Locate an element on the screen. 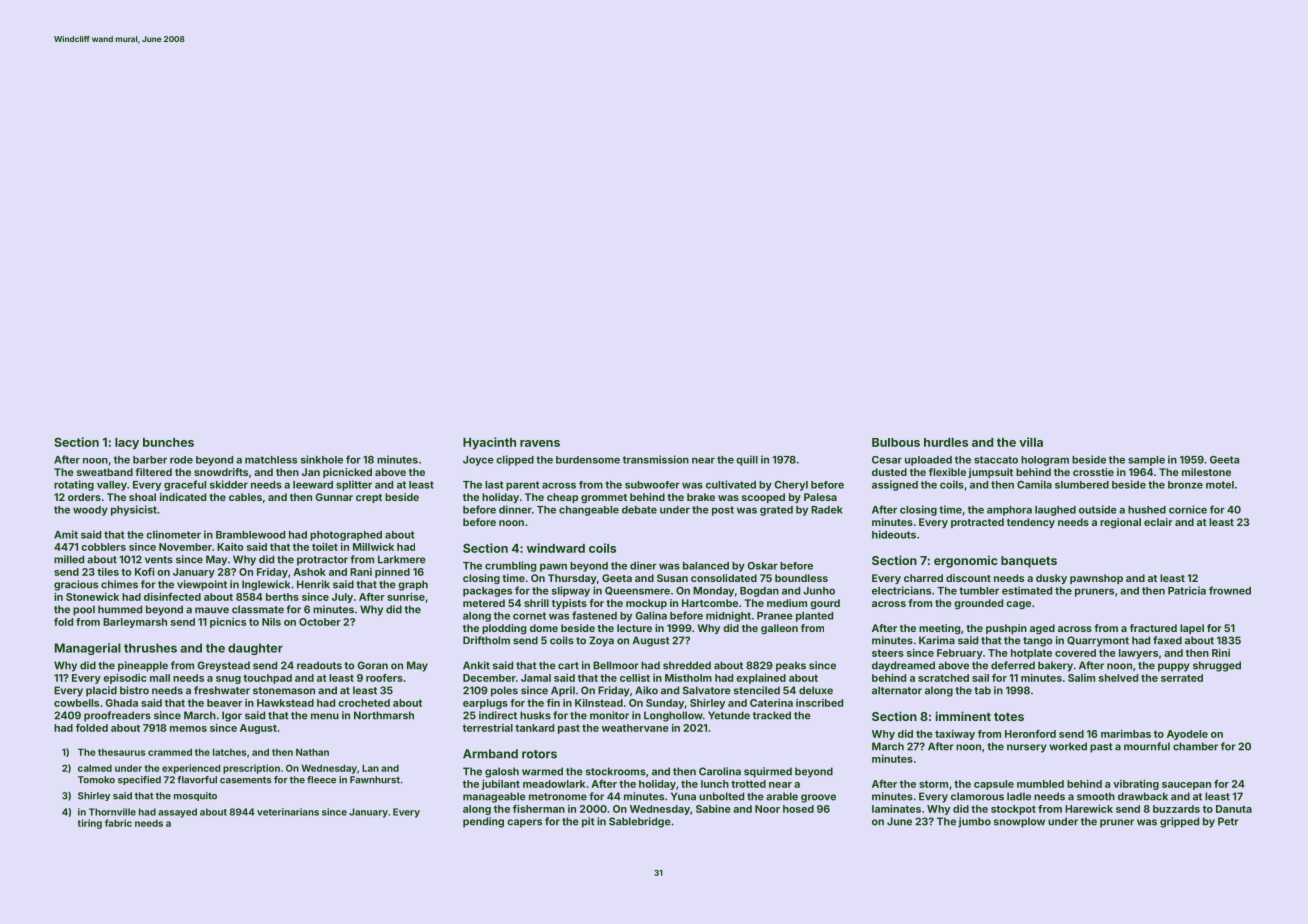 This screenshot has height=924, width=1308. barber is located at coordinates (150, 460).
